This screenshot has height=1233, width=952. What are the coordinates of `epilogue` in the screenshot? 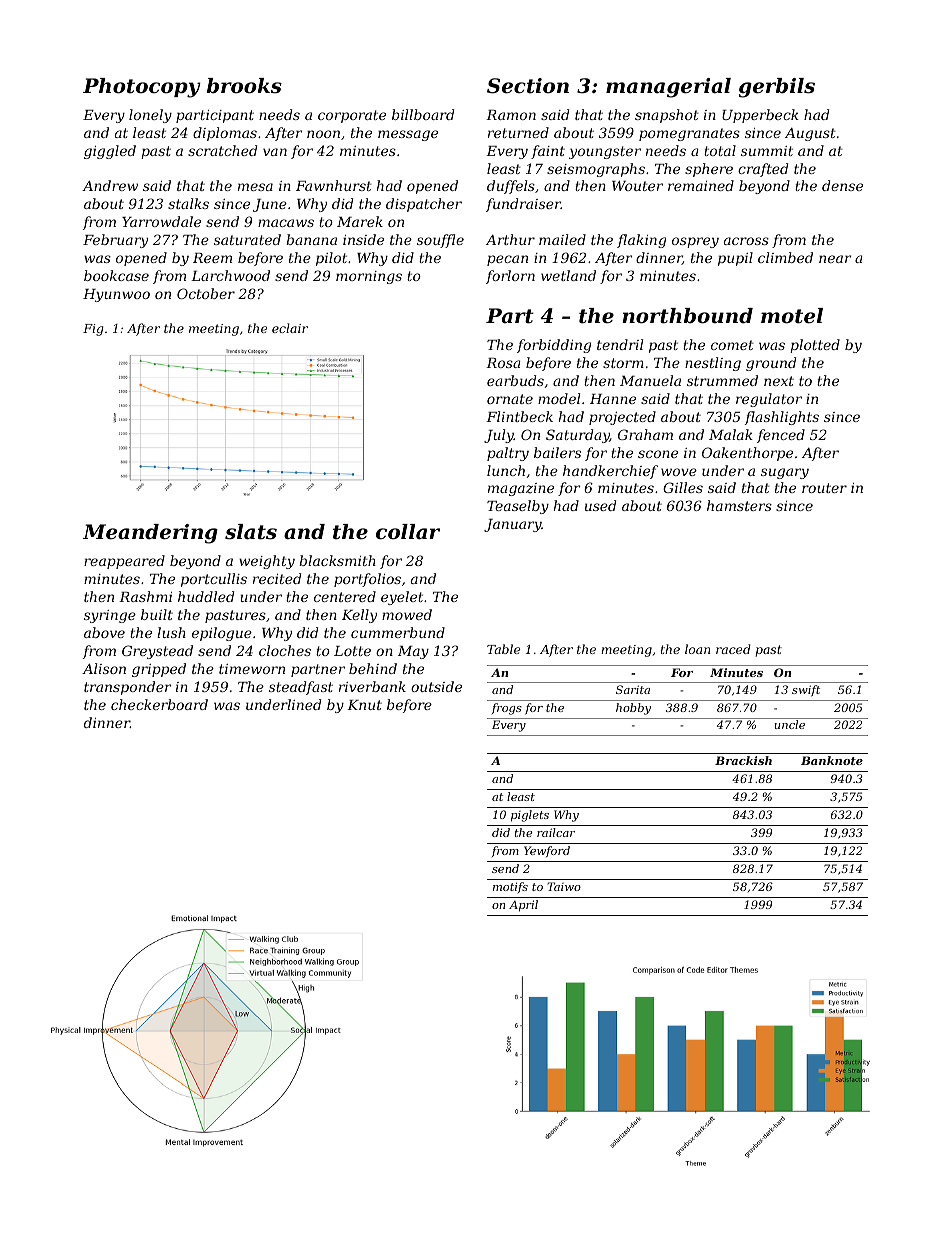 It's located at (222, 634).
